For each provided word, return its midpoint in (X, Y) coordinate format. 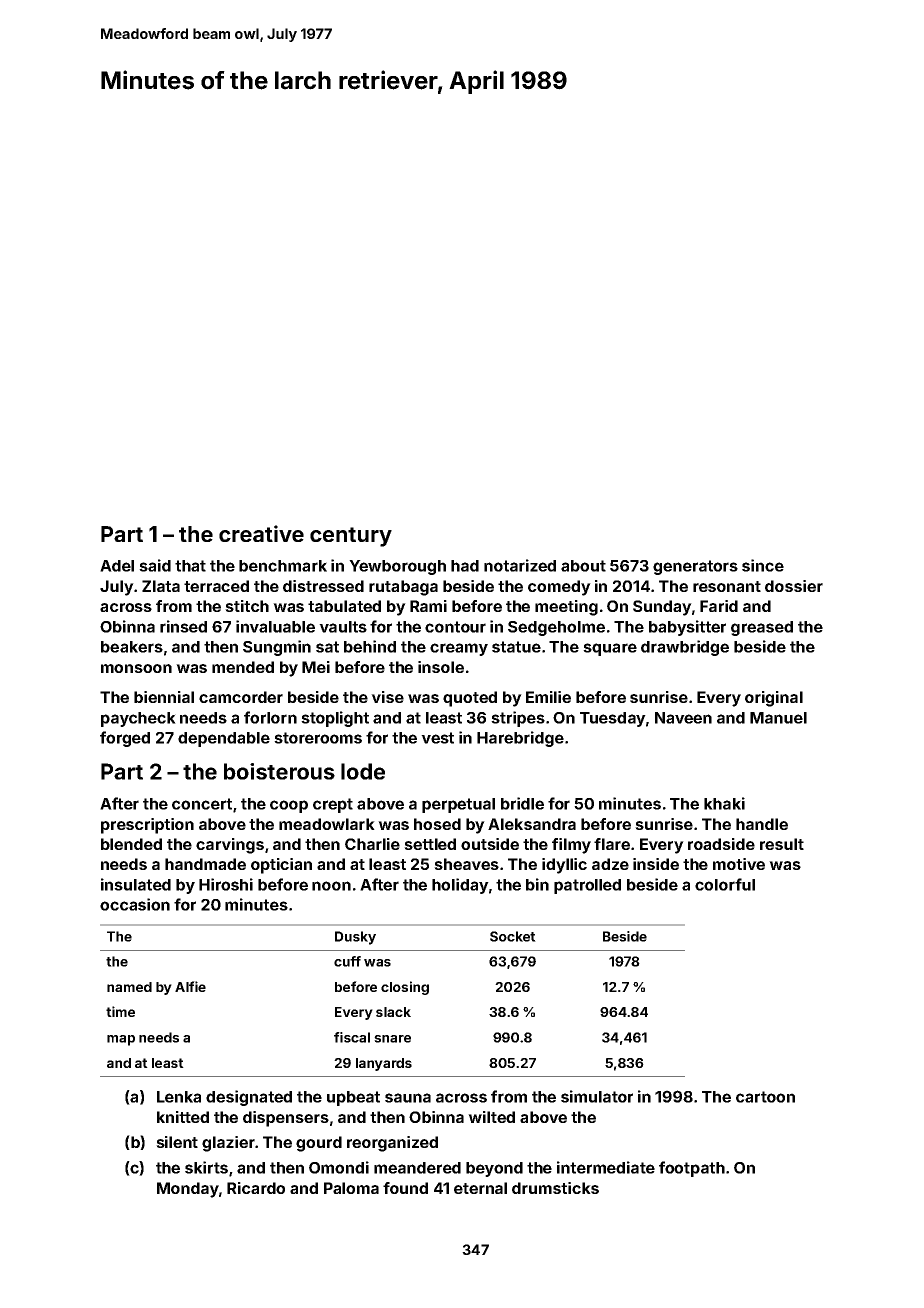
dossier (794, 586)
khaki (724, 803)
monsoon (136, 668)
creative (261, 533)
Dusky (355, 938)
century (351, 537)
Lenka (179, 1097)
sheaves (466, 864)
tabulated (344, 606)
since (763, 565)
